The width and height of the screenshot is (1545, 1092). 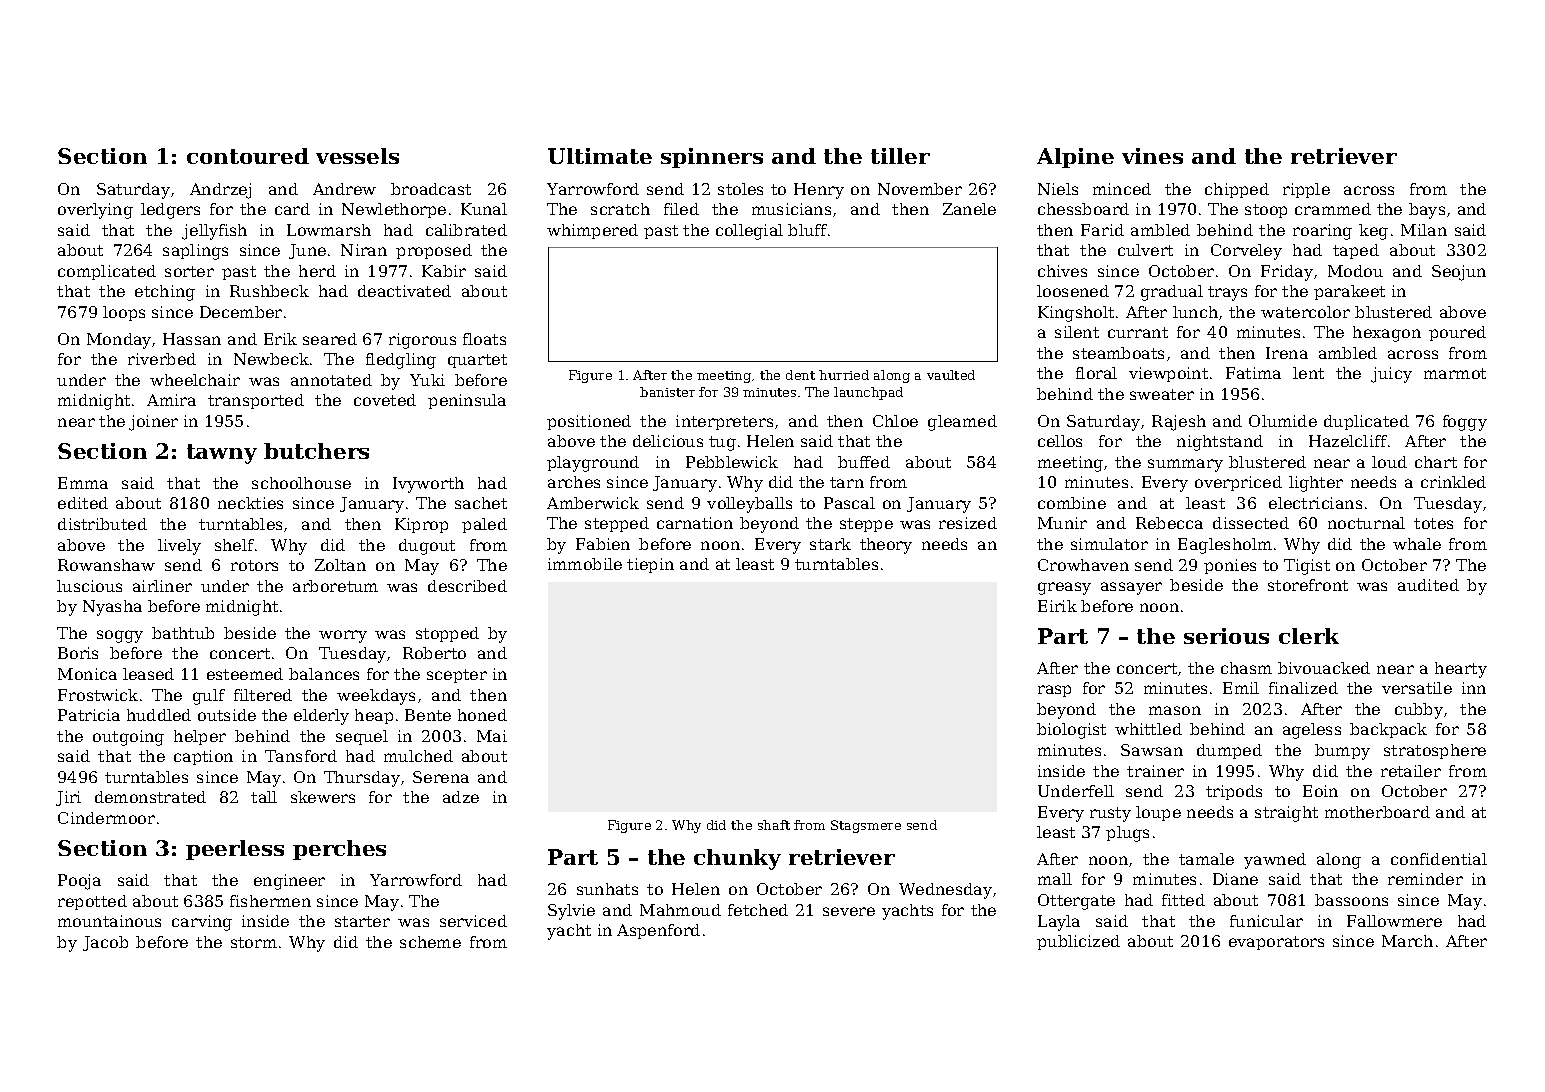 What do you see at coordinates (749, 232) in the screenshot?
I see `collegial` at bounding box center [749, 232].
